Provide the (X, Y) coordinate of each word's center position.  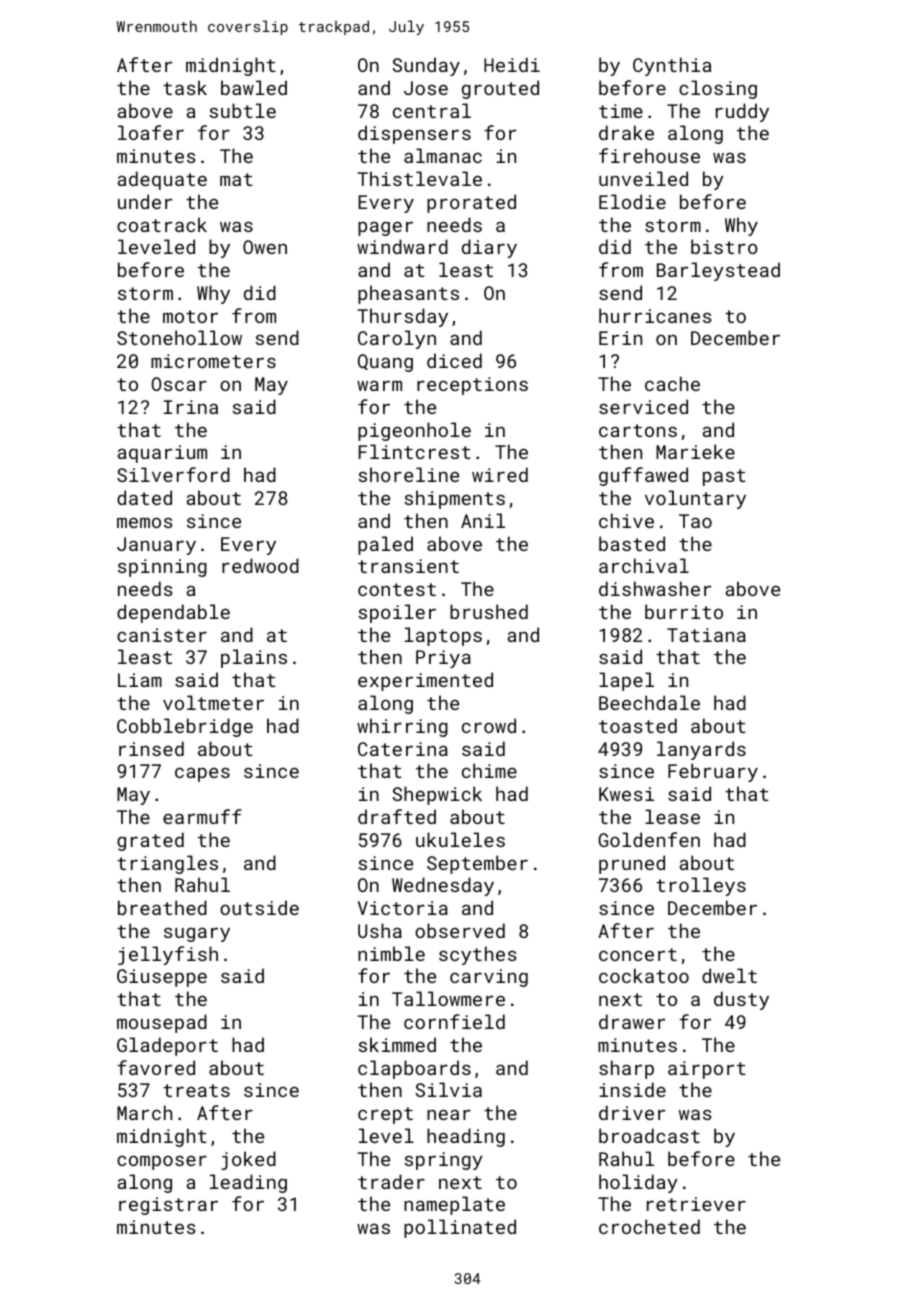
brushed (489, 611)
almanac (443, 155)
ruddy (742, 112)
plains (254, 658)
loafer (151, 132)
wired (500, 474)
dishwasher (655, 588)
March (144, 1112)
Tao (695, 521)
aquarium (162, 454)
